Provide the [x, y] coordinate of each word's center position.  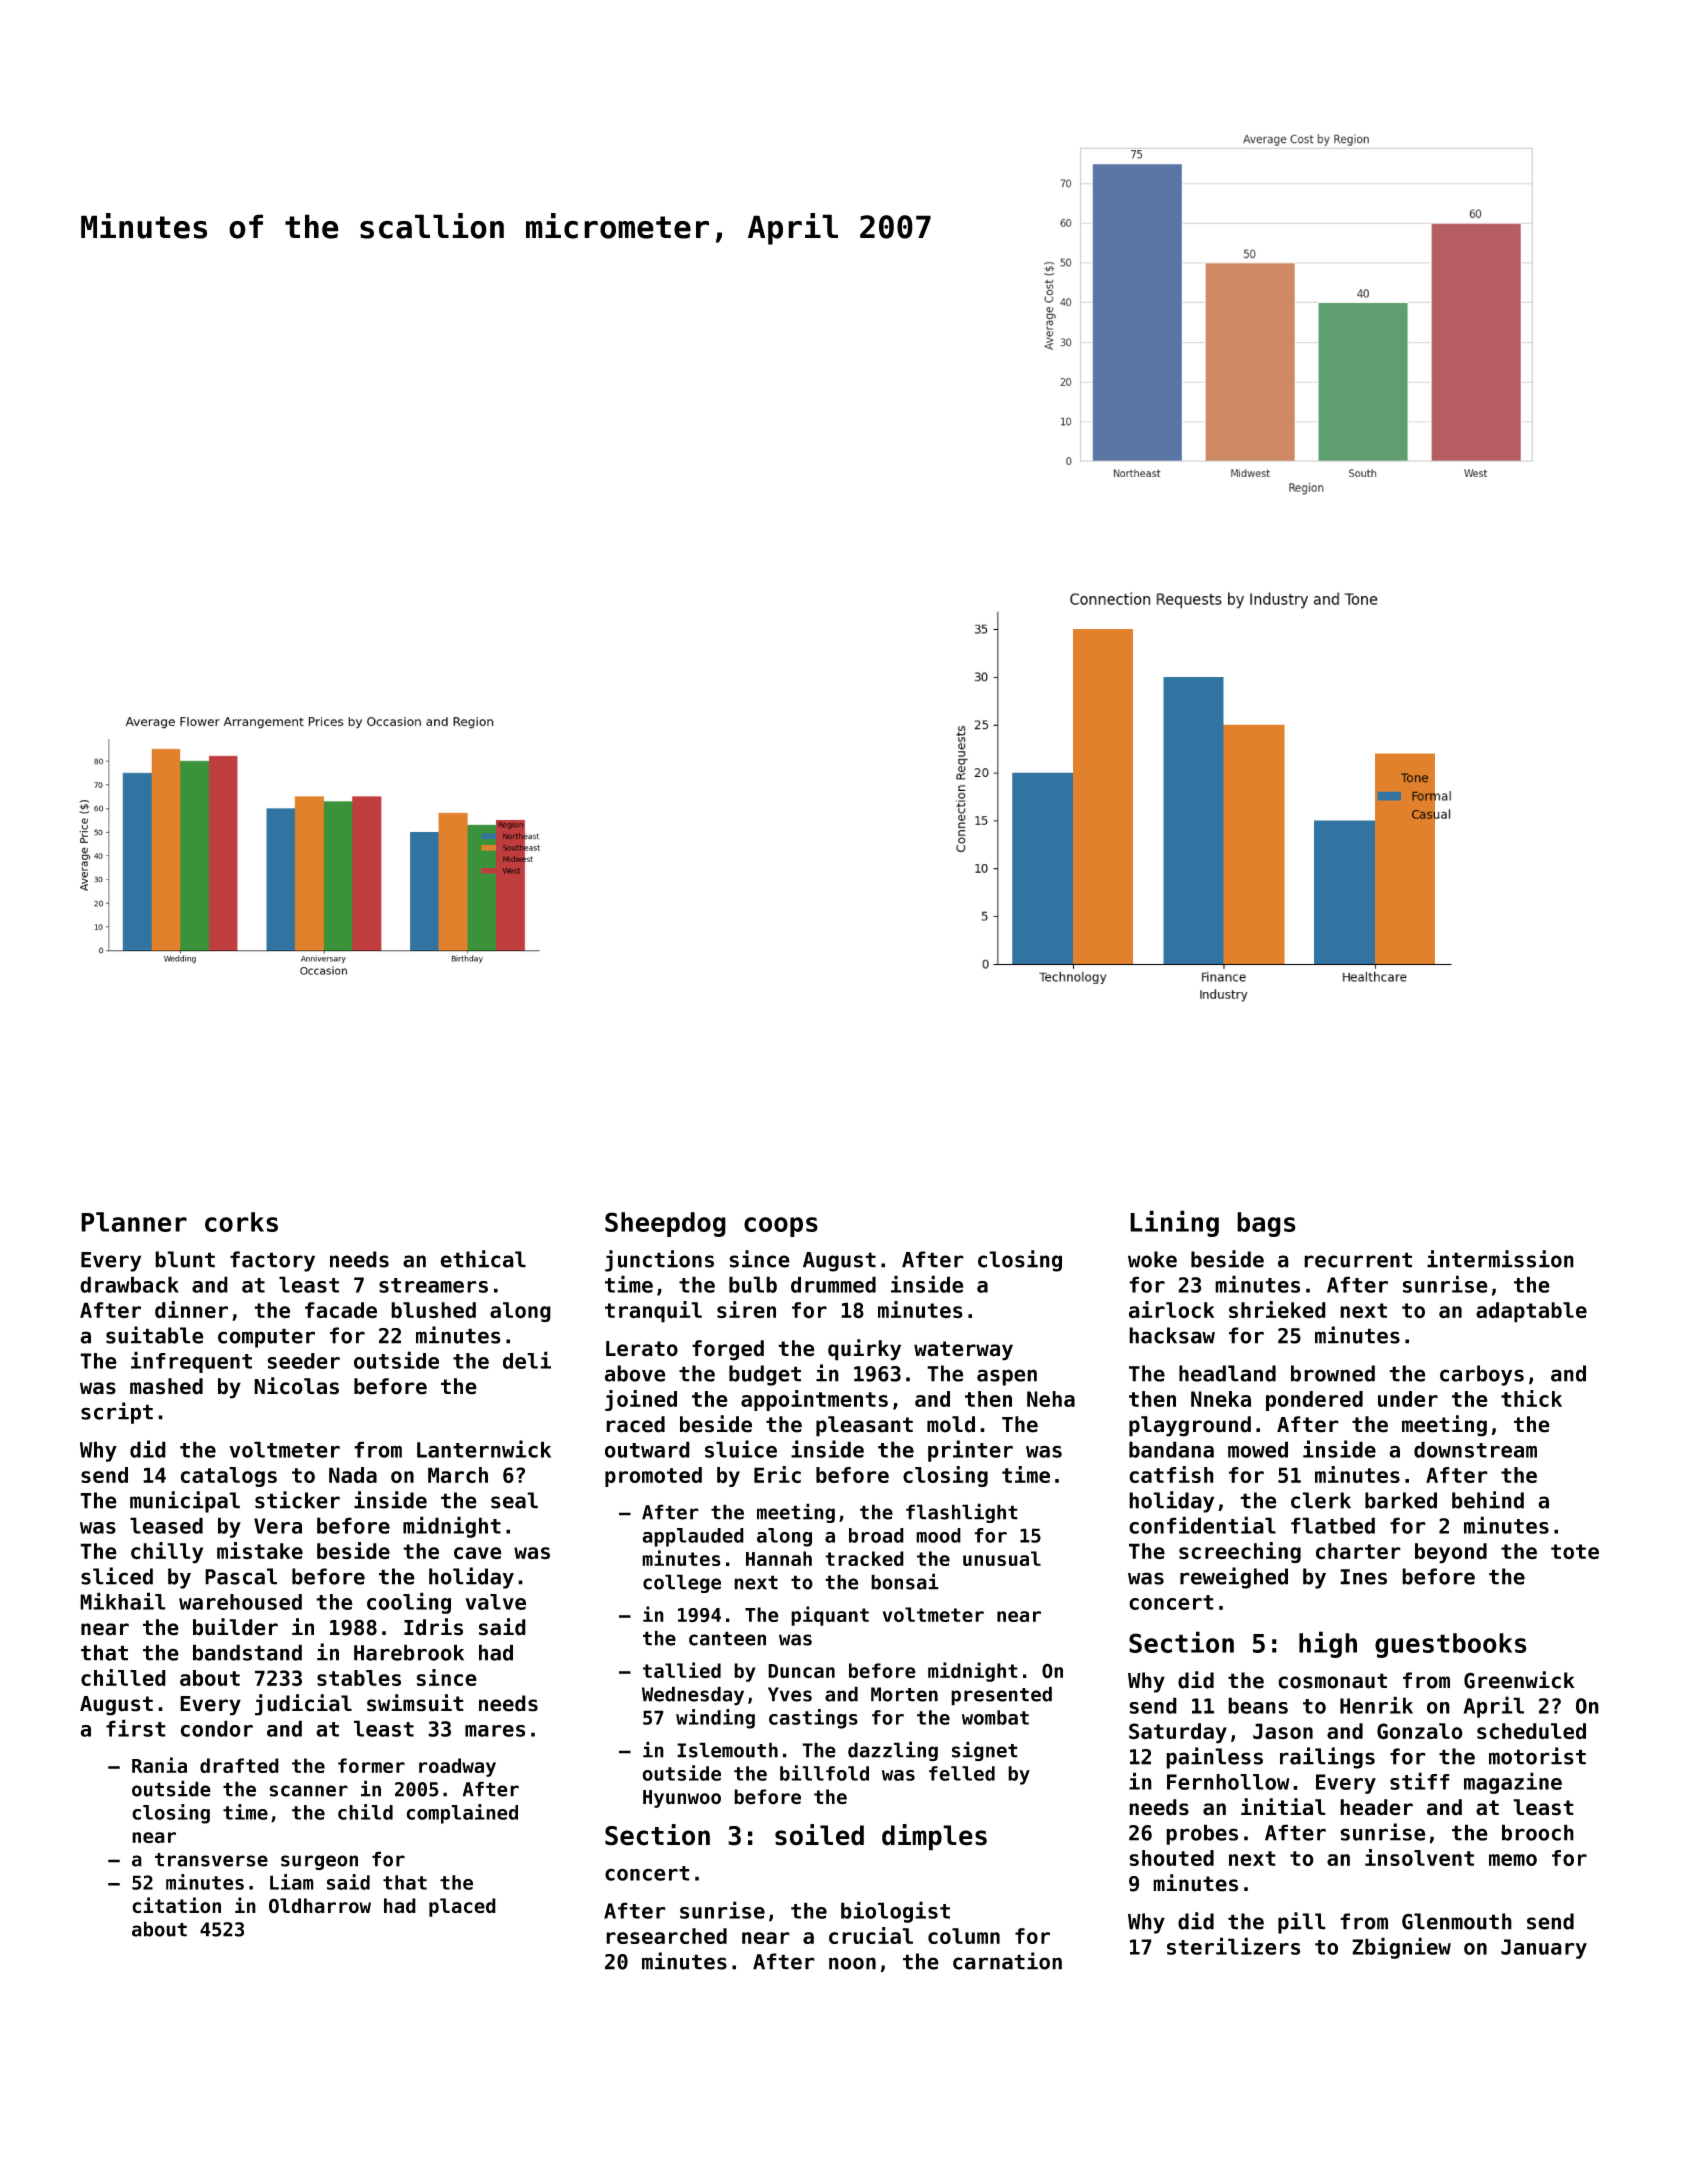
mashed [166, 1386]
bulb [753, 1284]
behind [1488, 1500]
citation [176, 1905]
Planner [134, 1222]
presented [1001, 1696]
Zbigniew [1401, 1948]
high [1328, 1644]
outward [647, 1449]
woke [1152, 1259]
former [371, 1765]
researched [666, 1936]
